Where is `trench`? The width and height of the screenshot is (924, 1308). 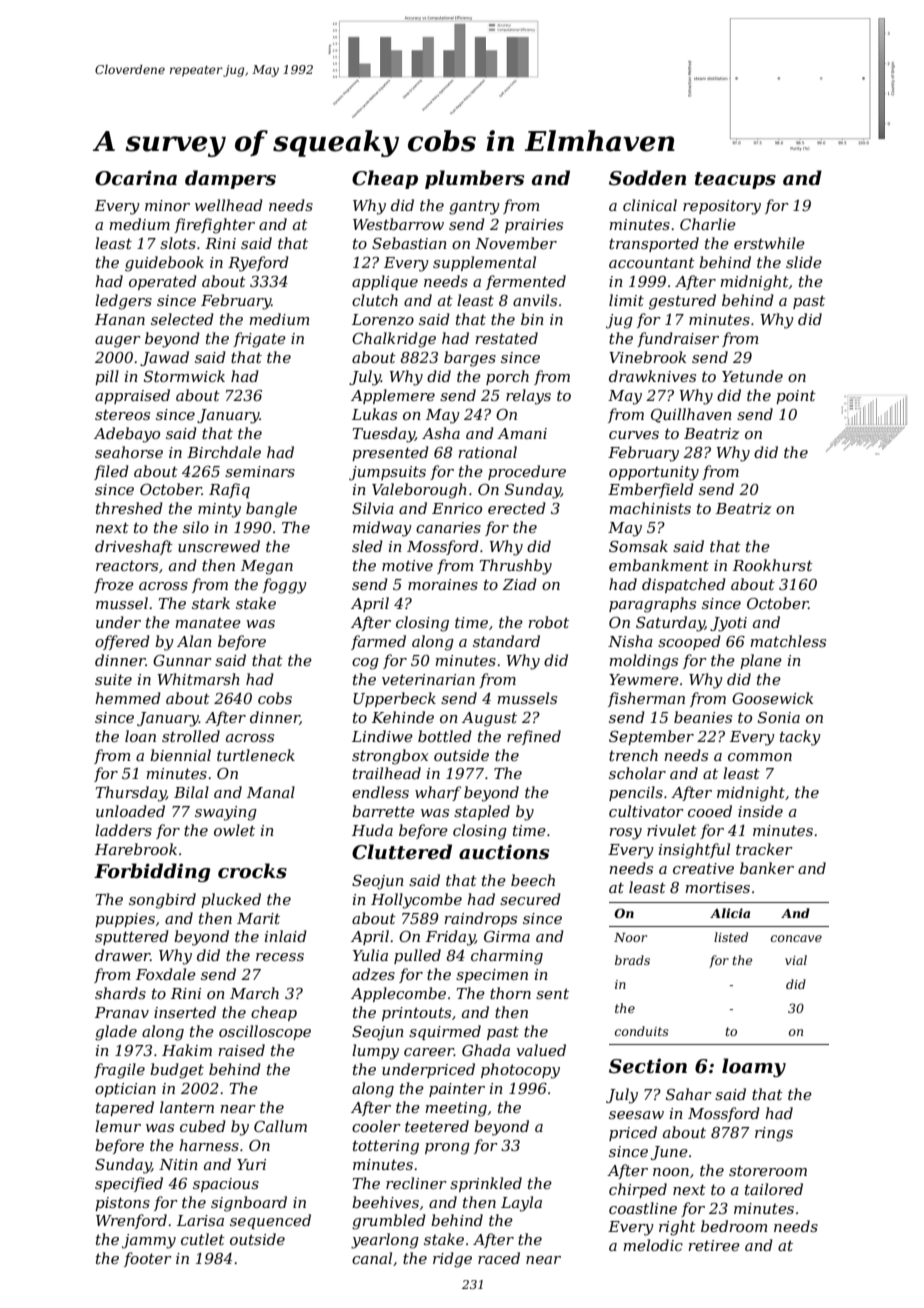 trench is located at coordinates (633, 755).
